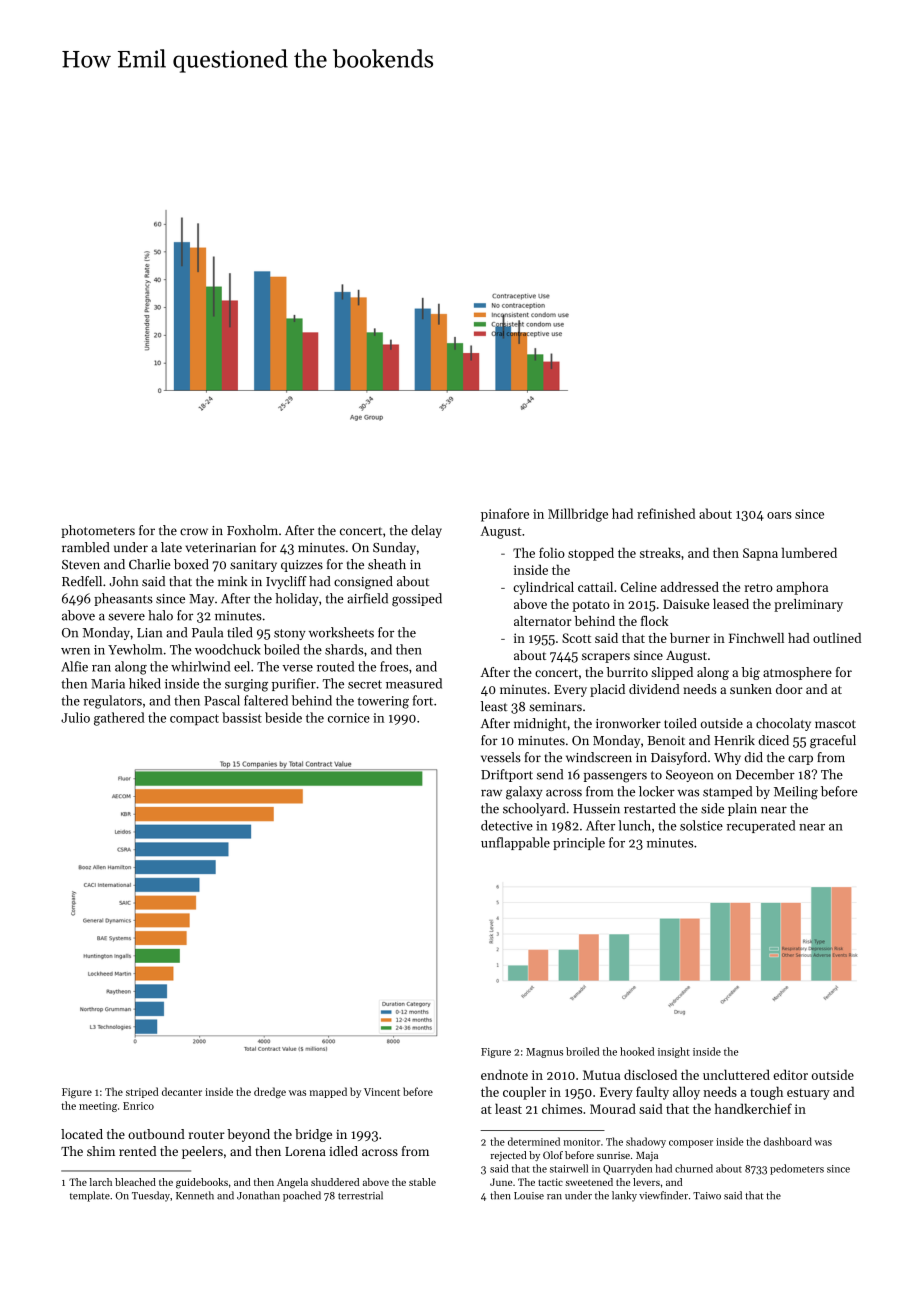 This image has width=924, height=1308. Describe the element at coordinates (788, 1141) in the image. I see `dashboard` at that location.
